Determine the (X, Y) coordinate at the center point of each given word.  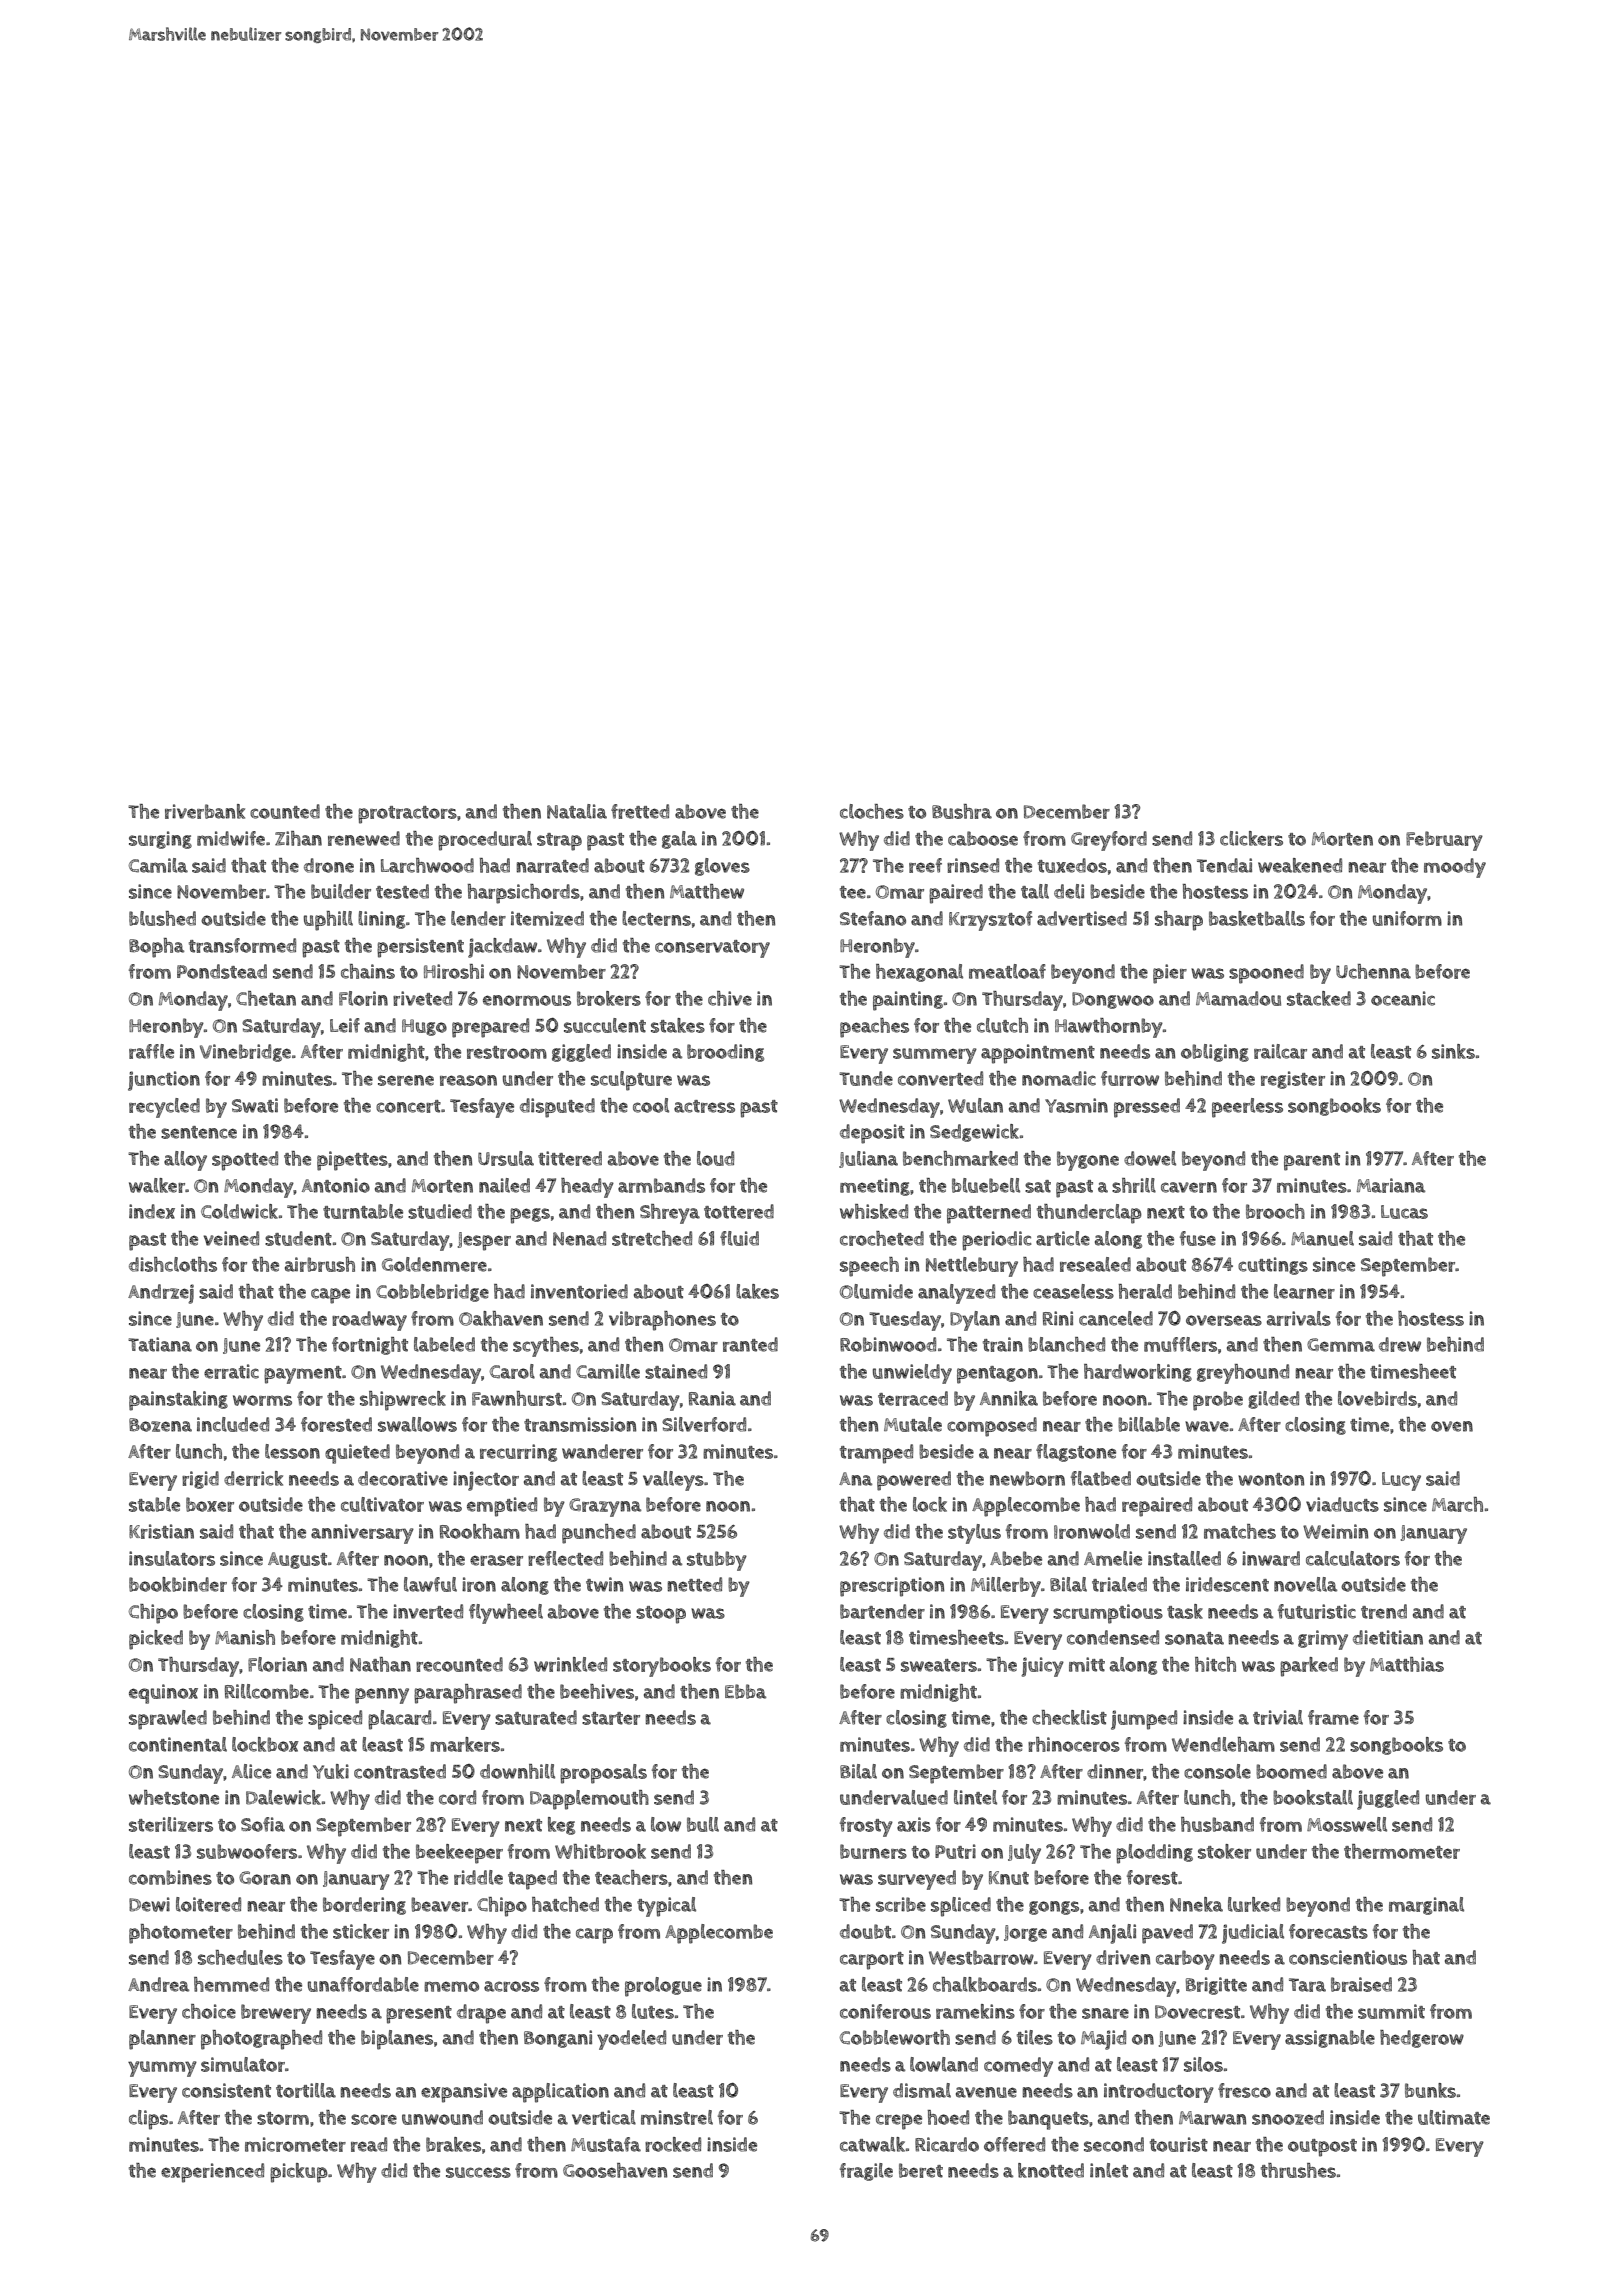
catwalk (873, 2144)
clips (148, 2120)
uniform (1407, 918)
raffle (151, 1051)
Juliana (868, 1159)
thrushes (1298, 2170)
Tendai (1224, 865)
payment (303, 1375)
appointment (1038, 1054)
